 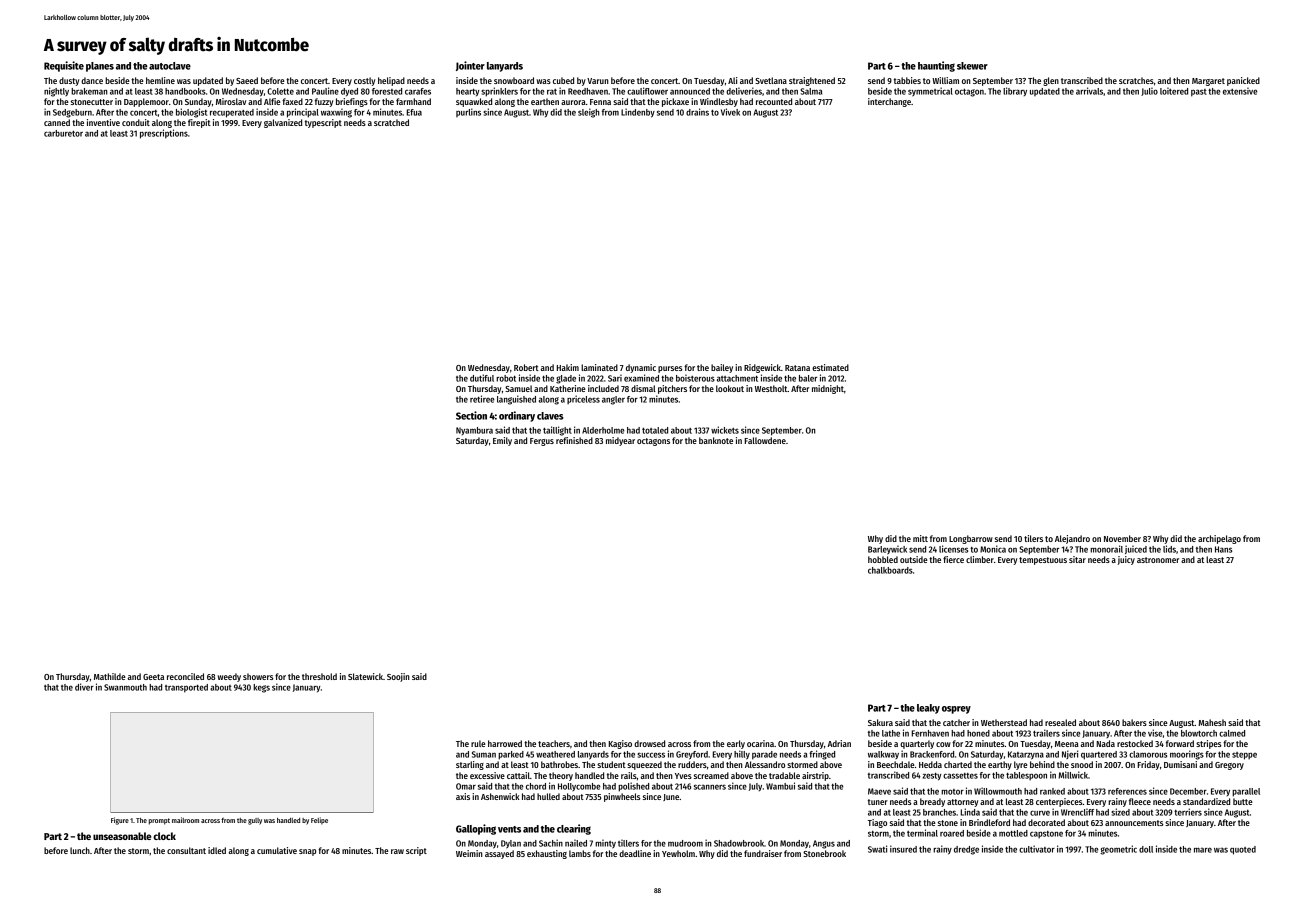 What do you see at coordinates (482, 378) in the page?
I see `dutiful` at bounding box center [482, 378].
